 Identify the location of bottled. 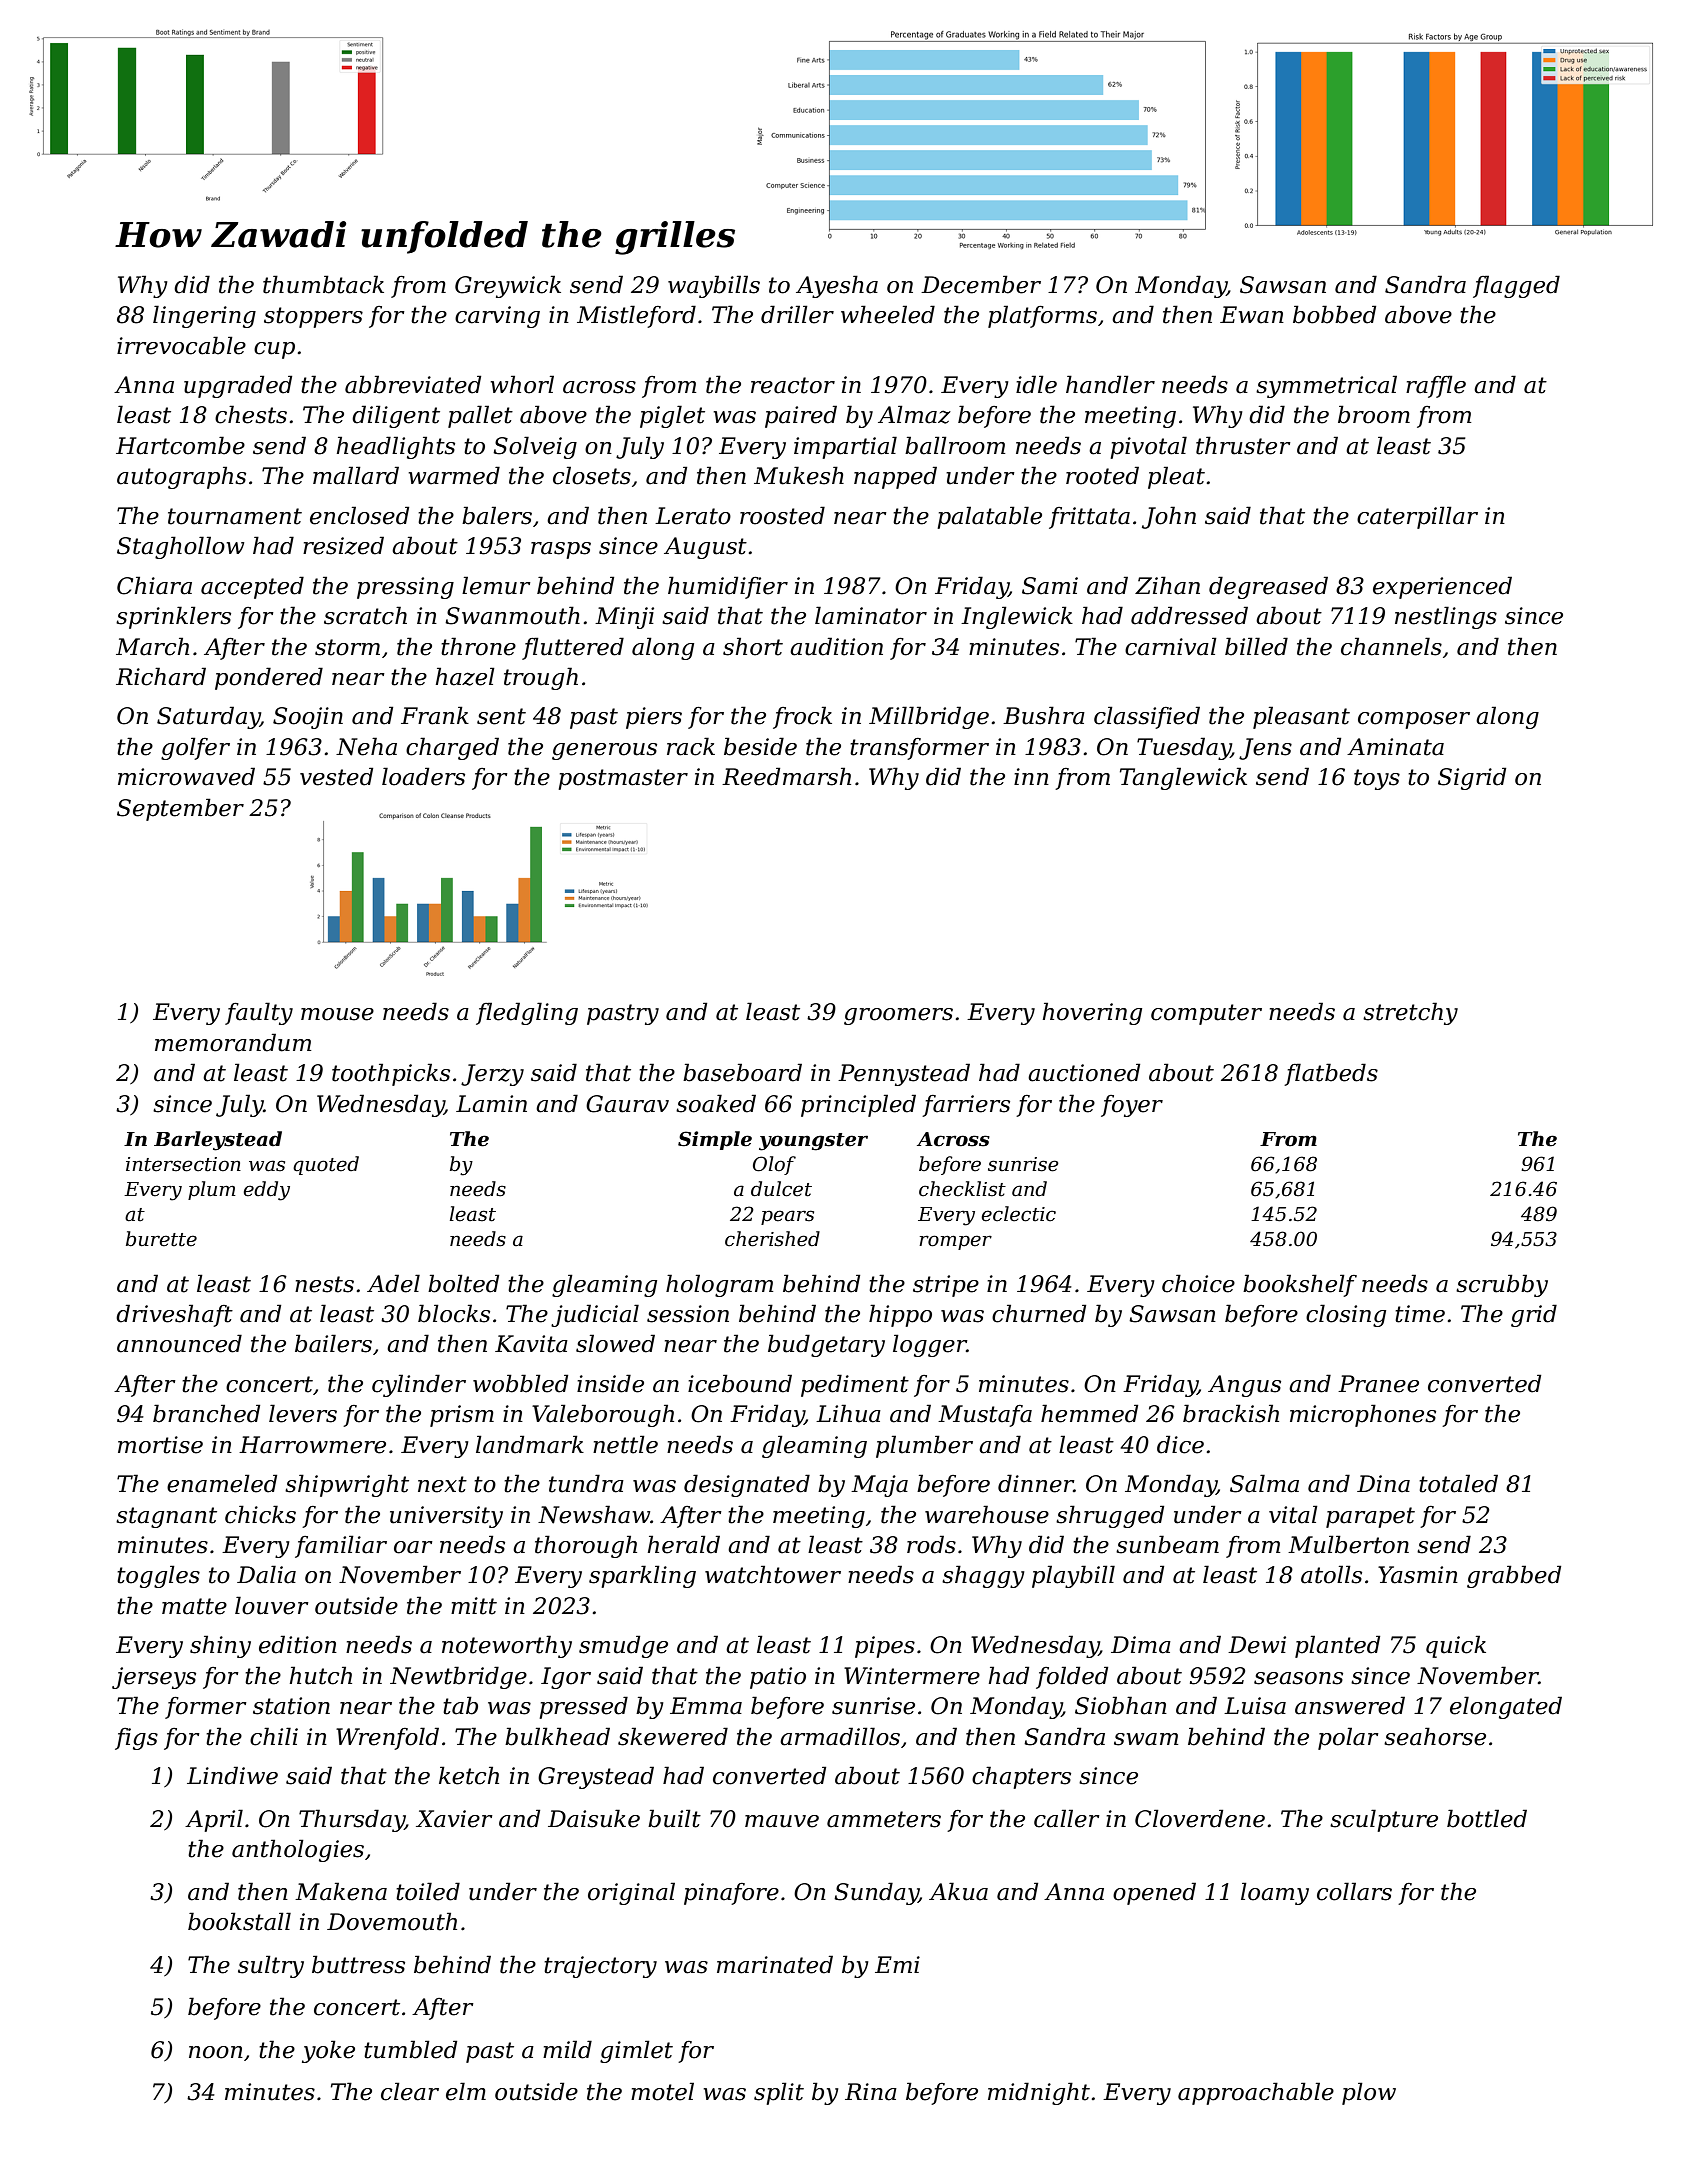
(1487, 1818).
